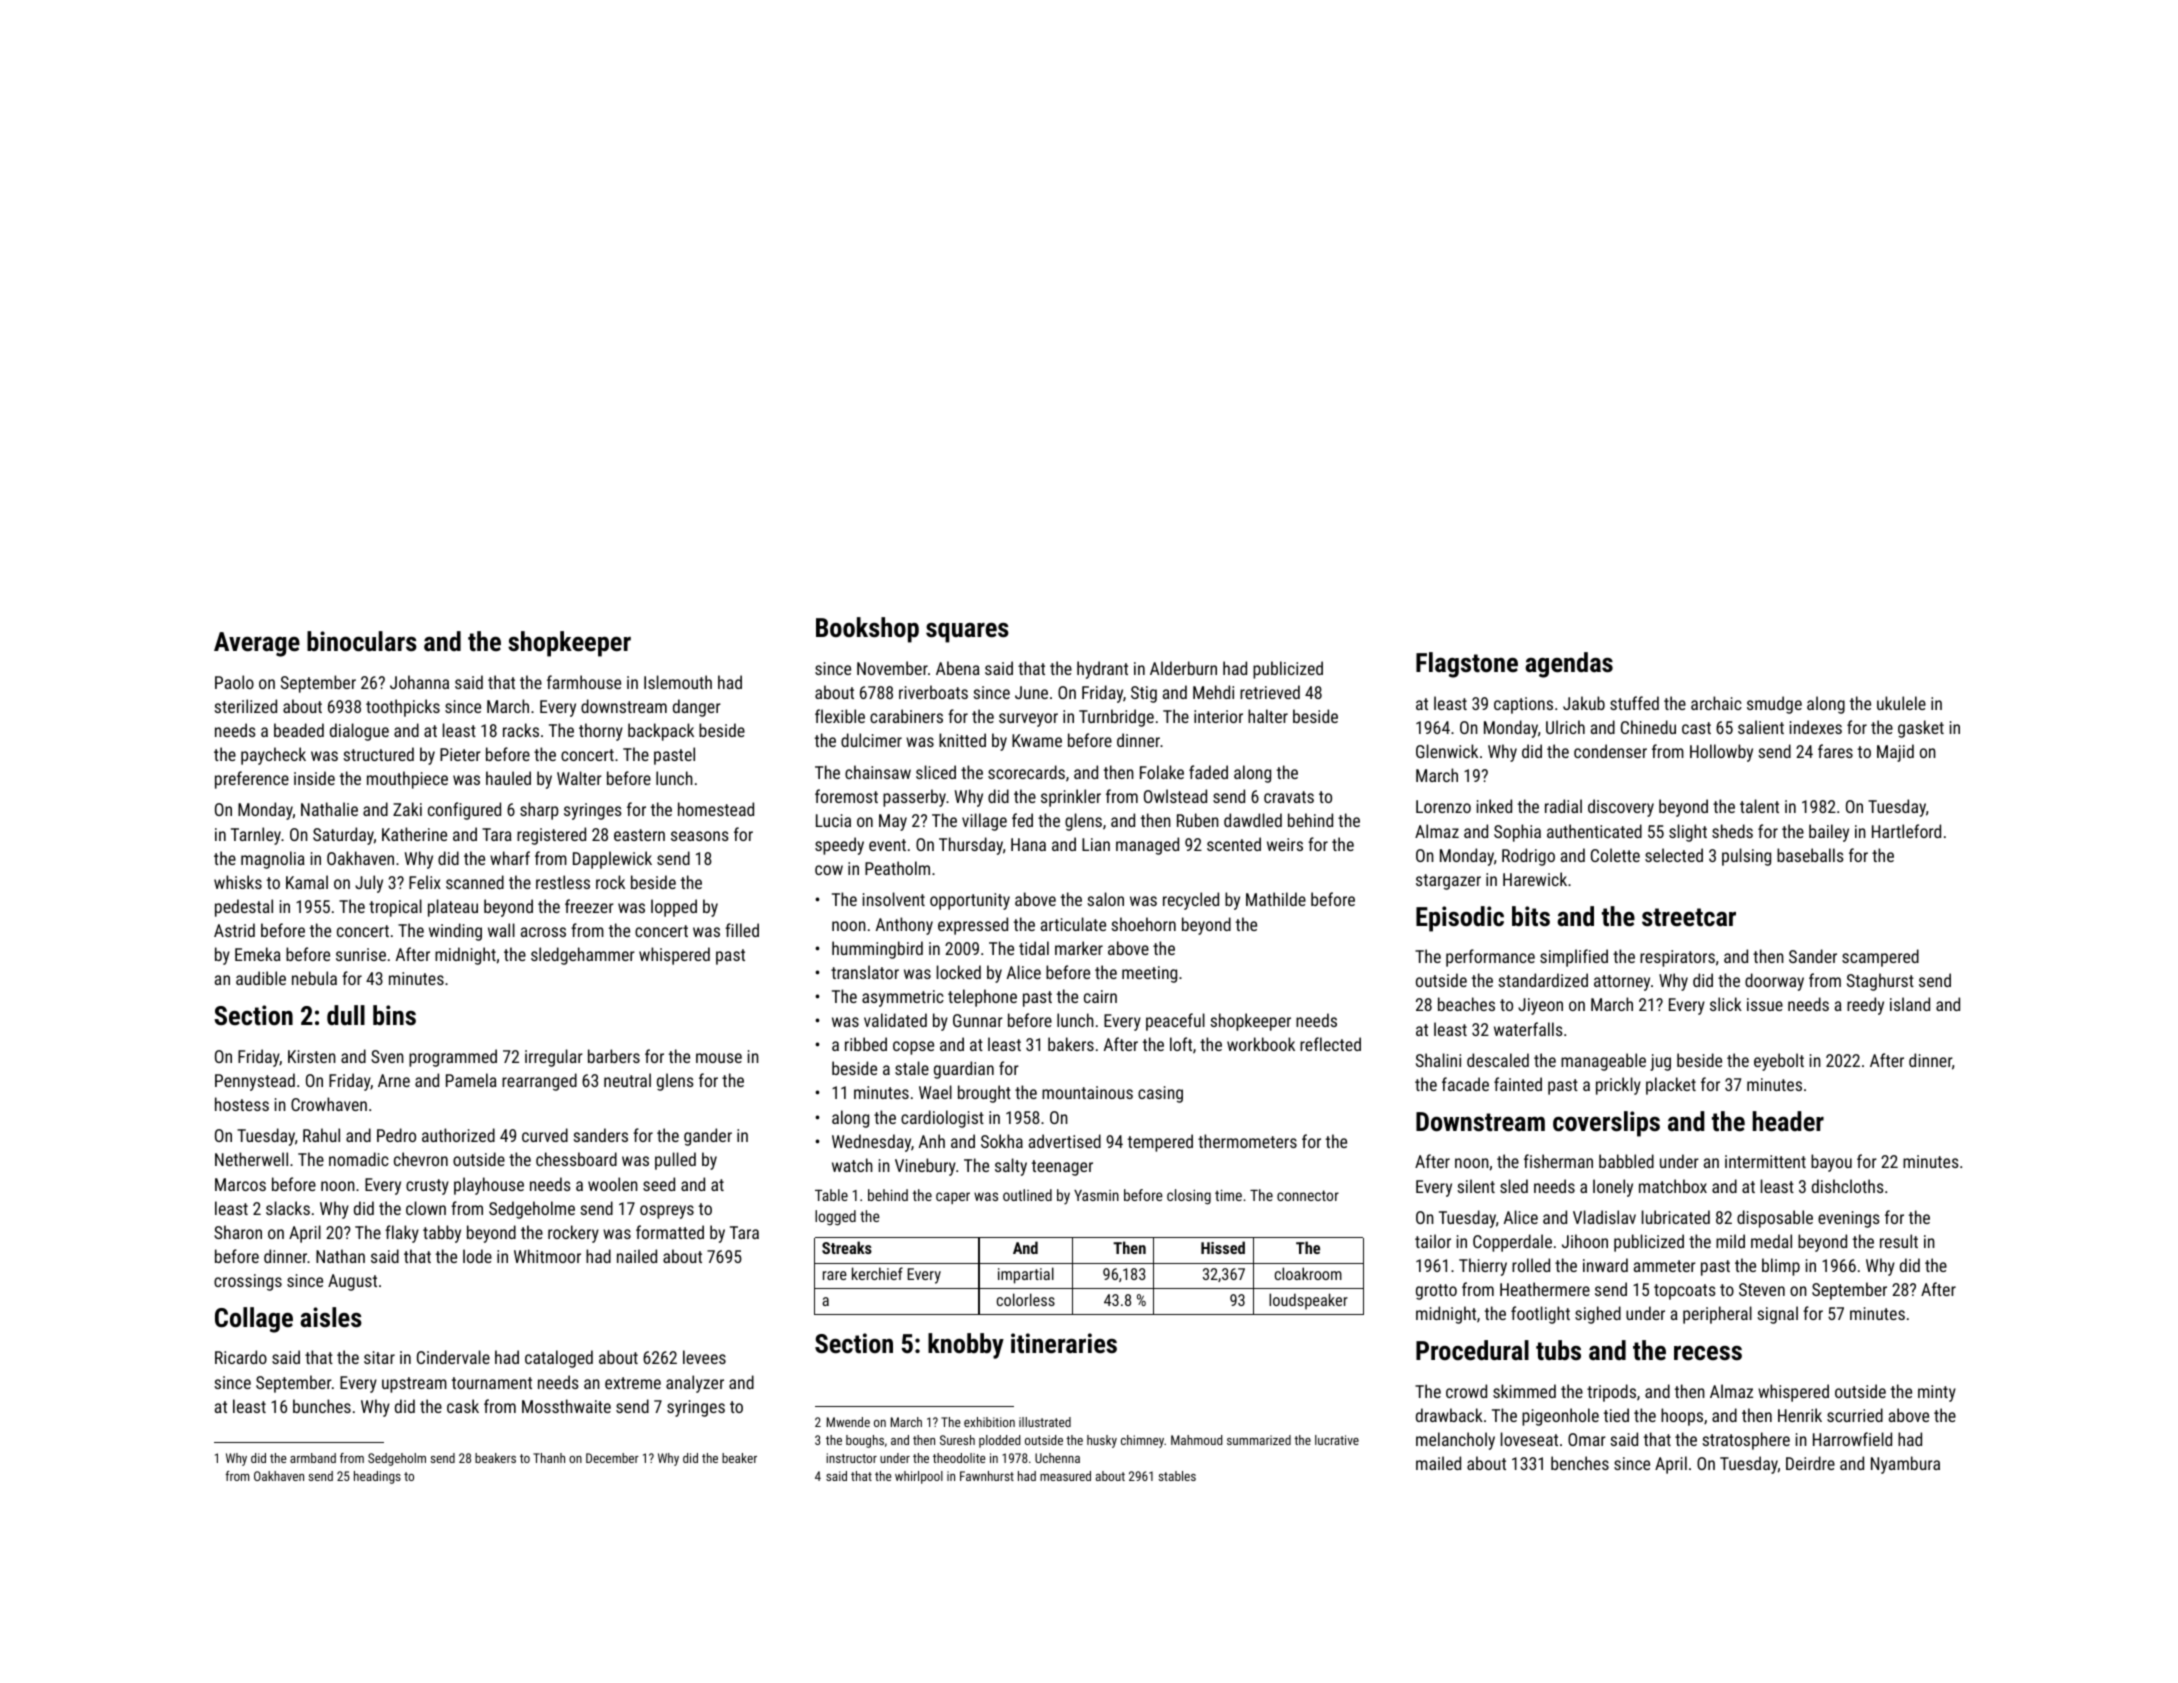 This image has height=1683, width=2178. Describe the element at coordinates (257, 644) in the image. I see `Average` at that location.
